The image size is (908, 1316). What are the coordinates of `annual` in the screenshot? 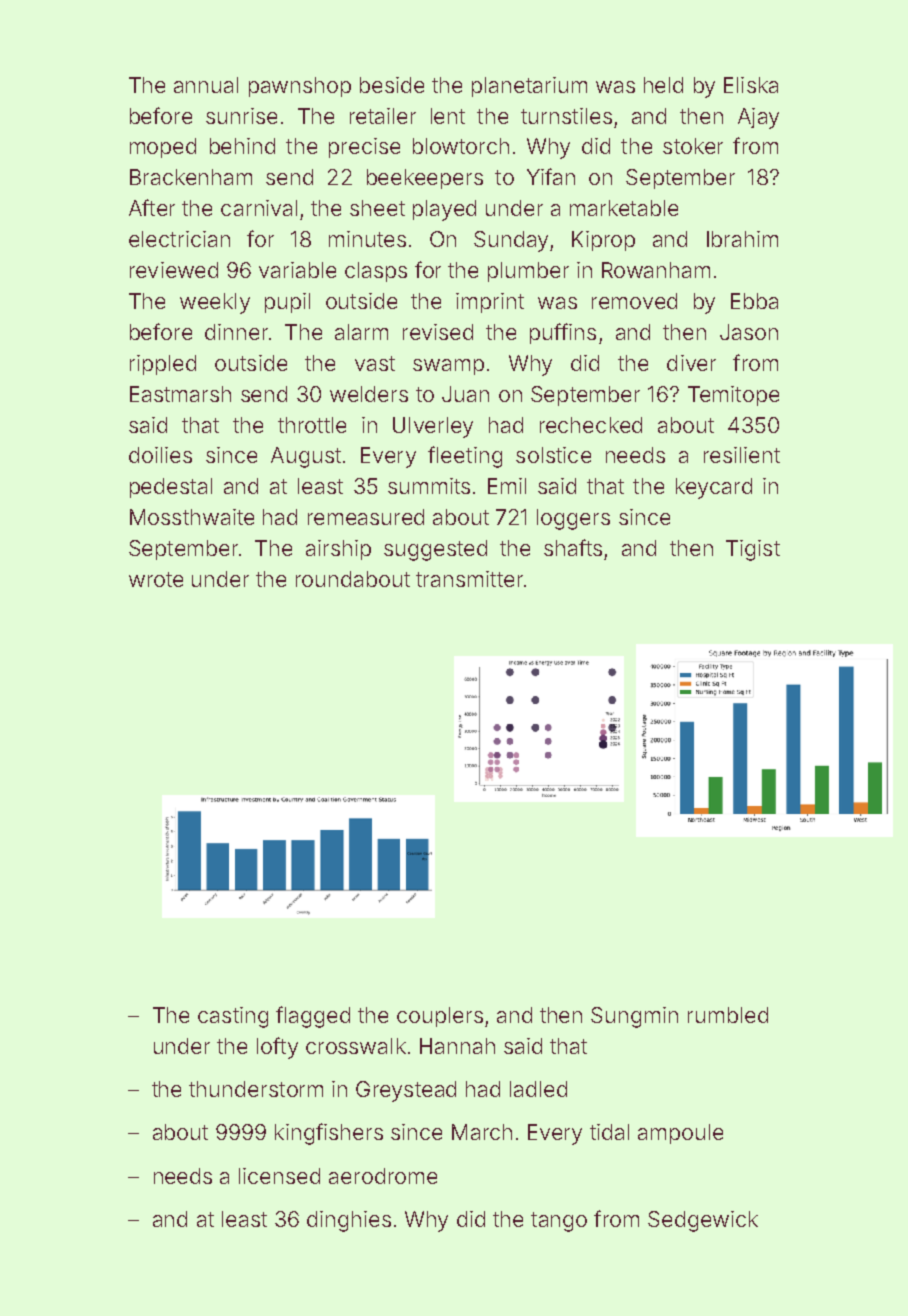 It's located at (206, 85).
